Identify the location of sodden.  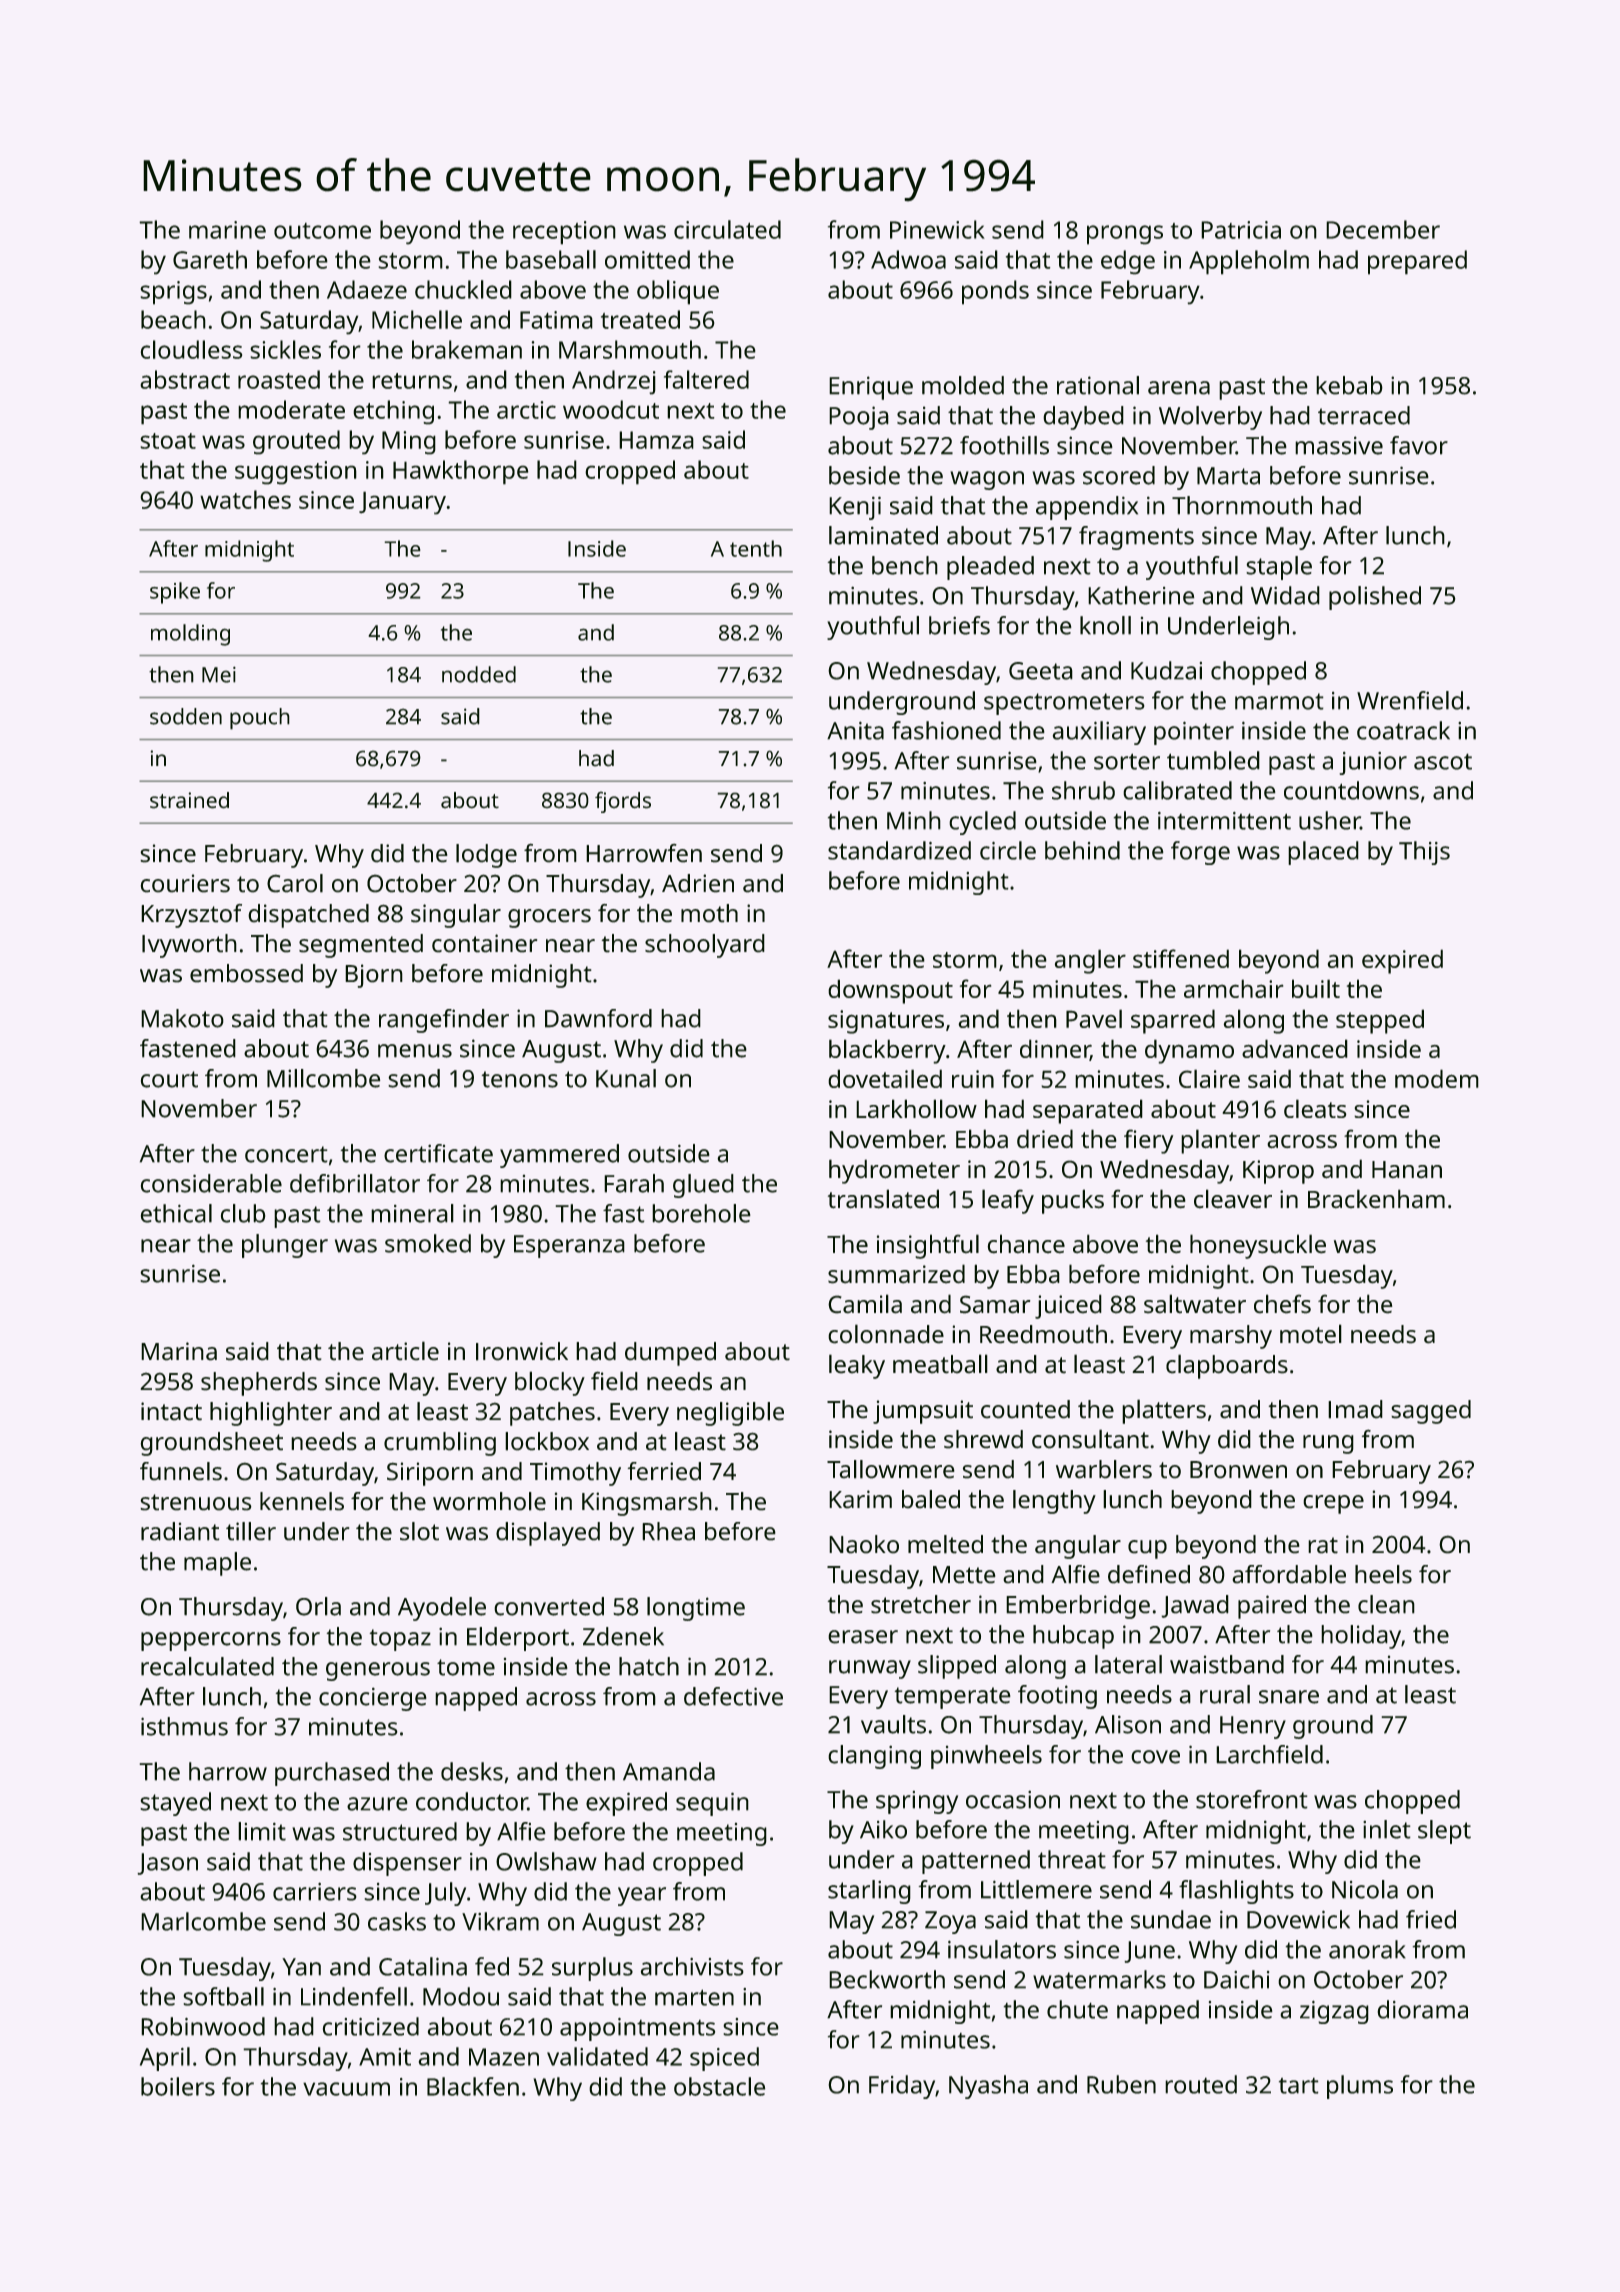
(186, 716).
